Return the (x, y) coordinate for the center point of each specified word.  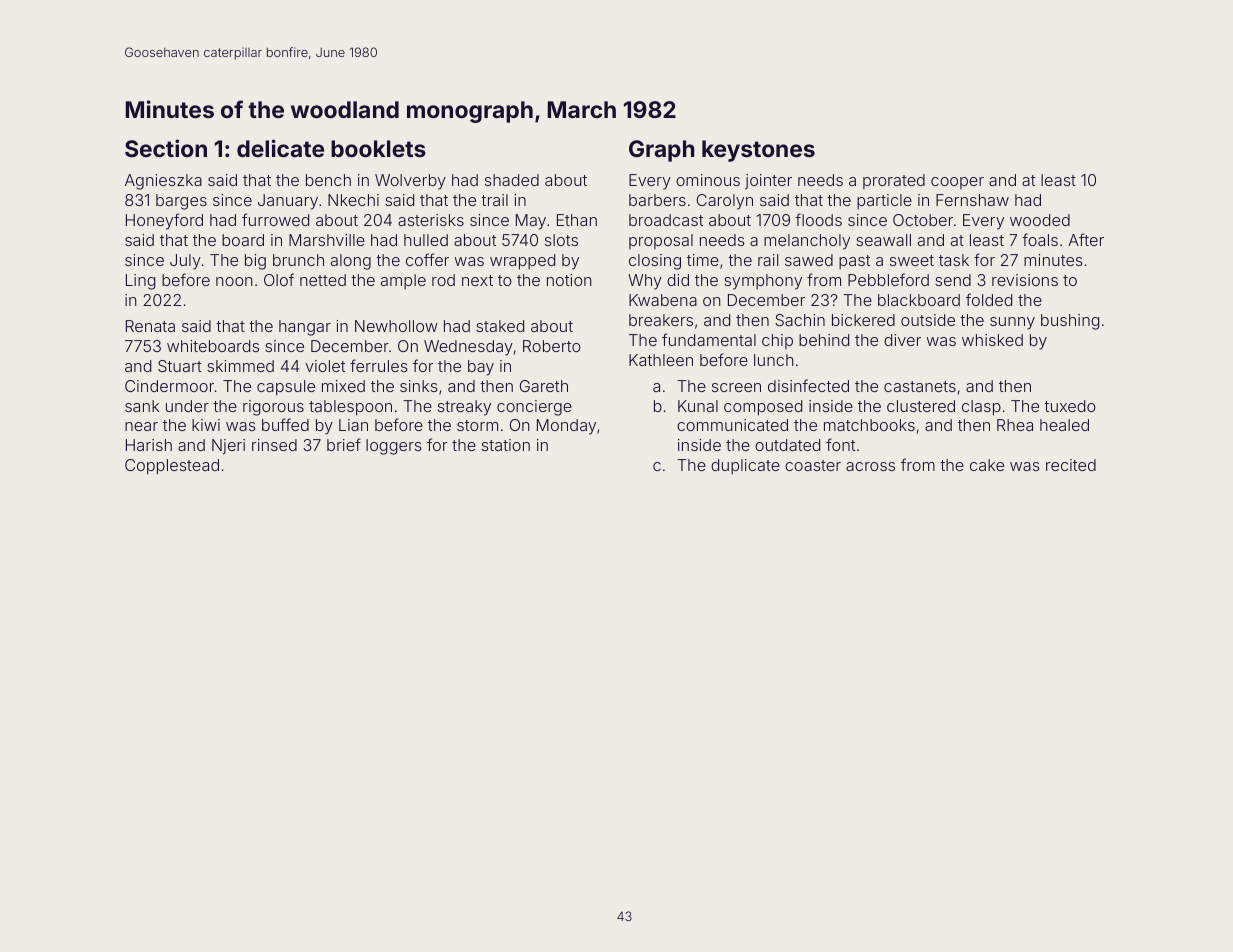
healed (1064, 425)
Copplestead (172, 467)
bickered (863, 320)
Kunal (698, 406)
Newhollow (396, 326)
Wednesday (468, 348)
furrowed (275, 219)
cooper (957, 183)
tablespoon (350, 408)
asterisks (431, 220)
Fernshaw (972, 200)
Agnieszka (163, 182)
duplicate (745, 466)
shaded (512, 180)
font (840, 444)
